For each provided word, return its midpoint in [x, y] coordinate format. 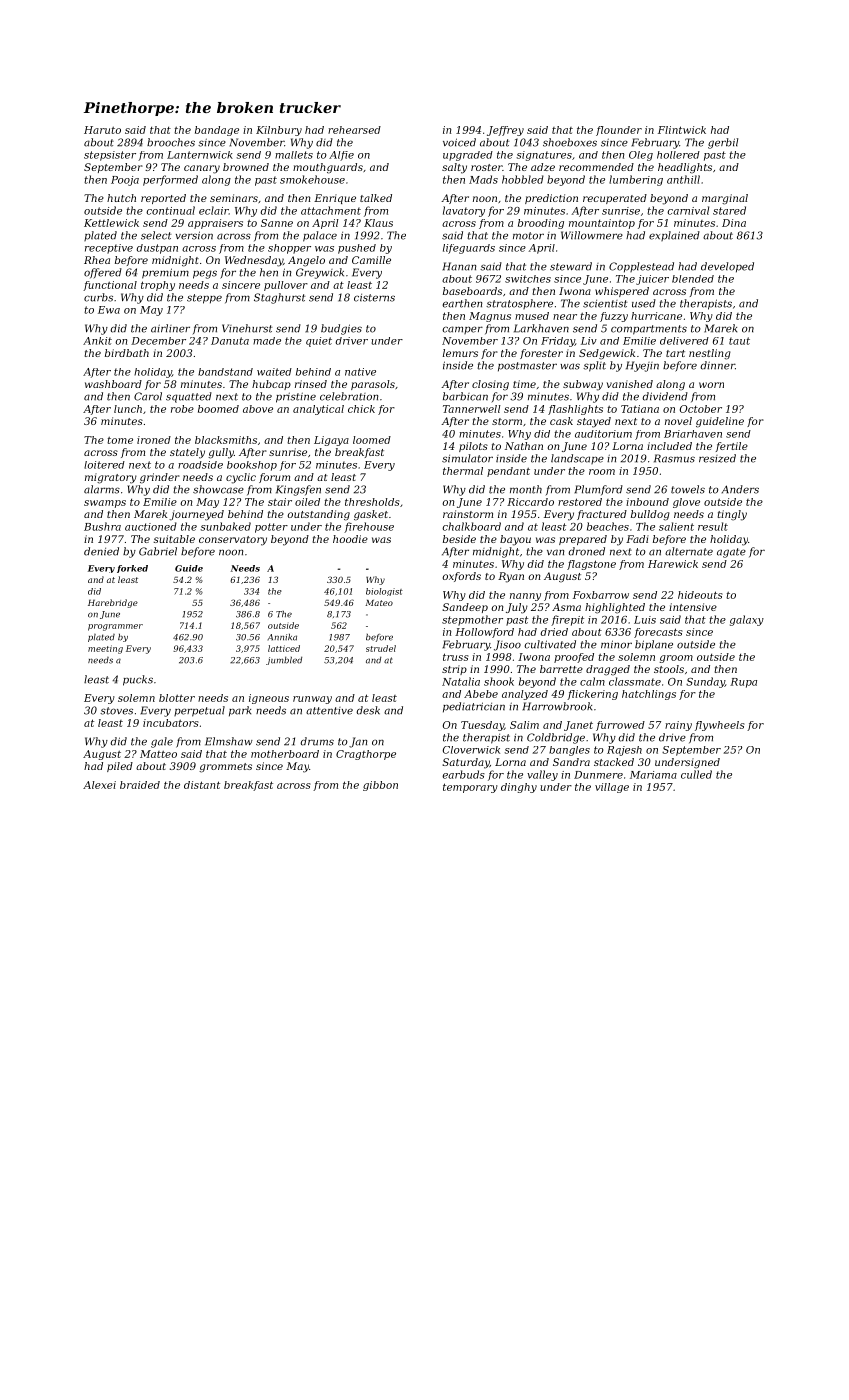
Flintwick [682, 130]
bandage [217, 131]
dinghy [519, 788]
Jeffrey [505, 131]
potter [271, 528]
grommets [225, 768]
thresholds [372, 502]
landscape [577, 459]
